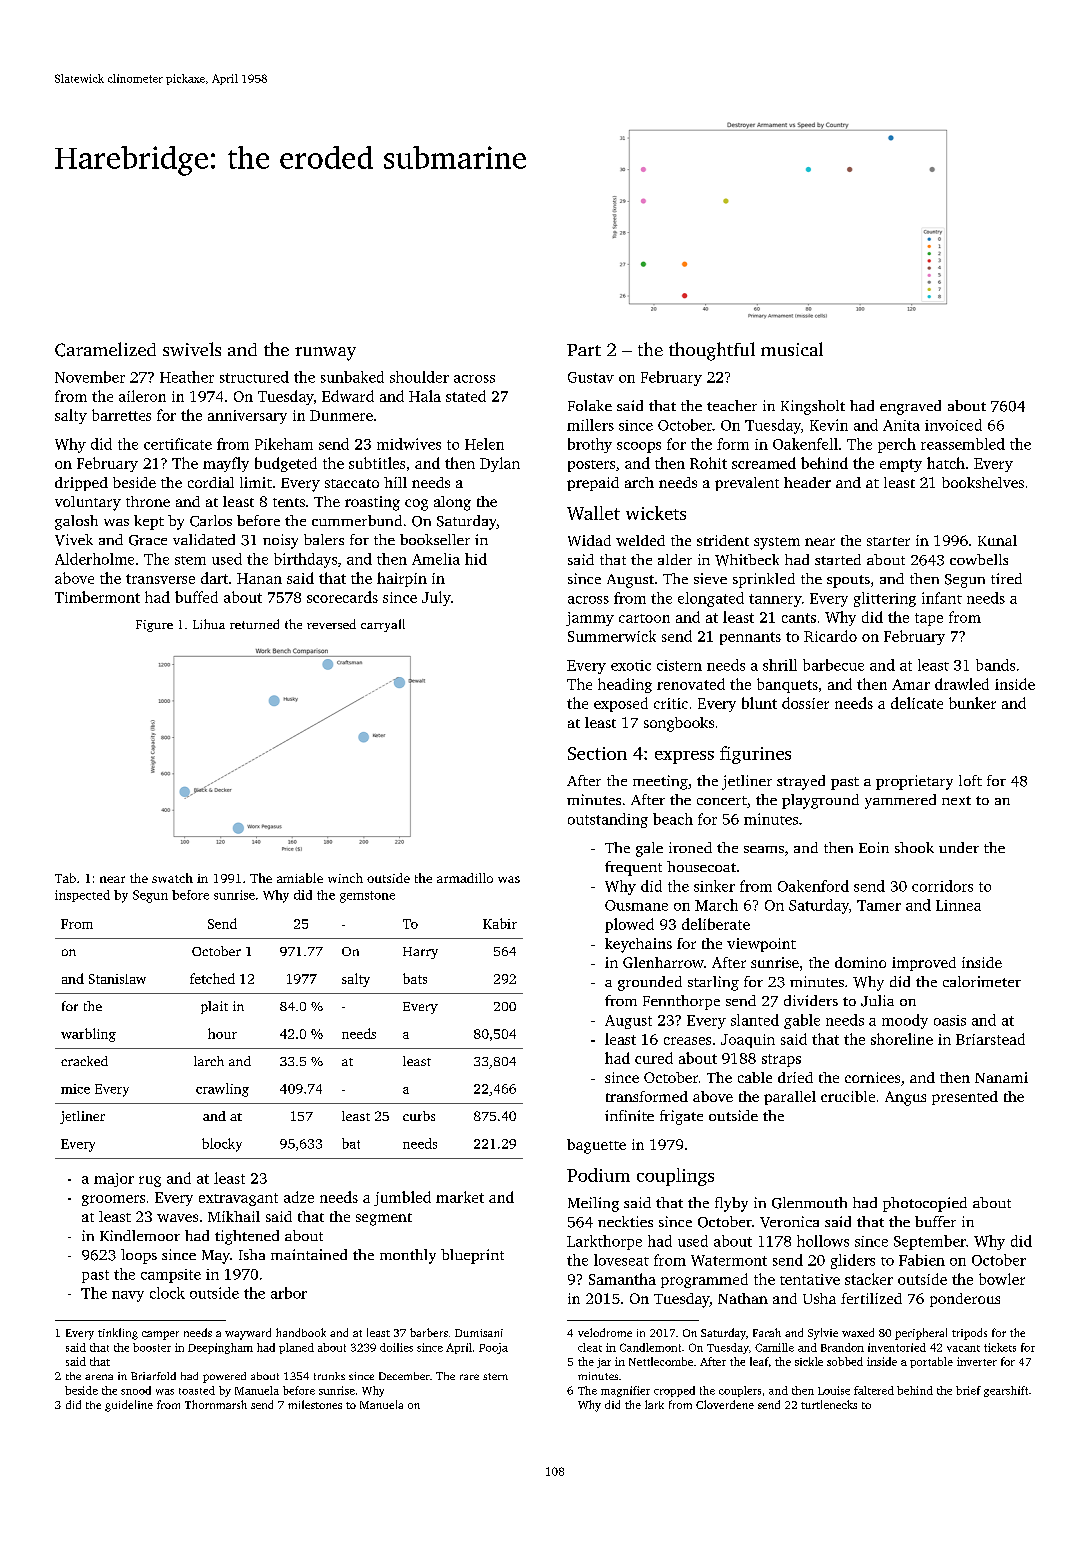 The height and width of the screenshot is (1542, 1090). Describe the element at coordinates (829, 1404) in the screenshot. I see `turtlenecks` at that location.
